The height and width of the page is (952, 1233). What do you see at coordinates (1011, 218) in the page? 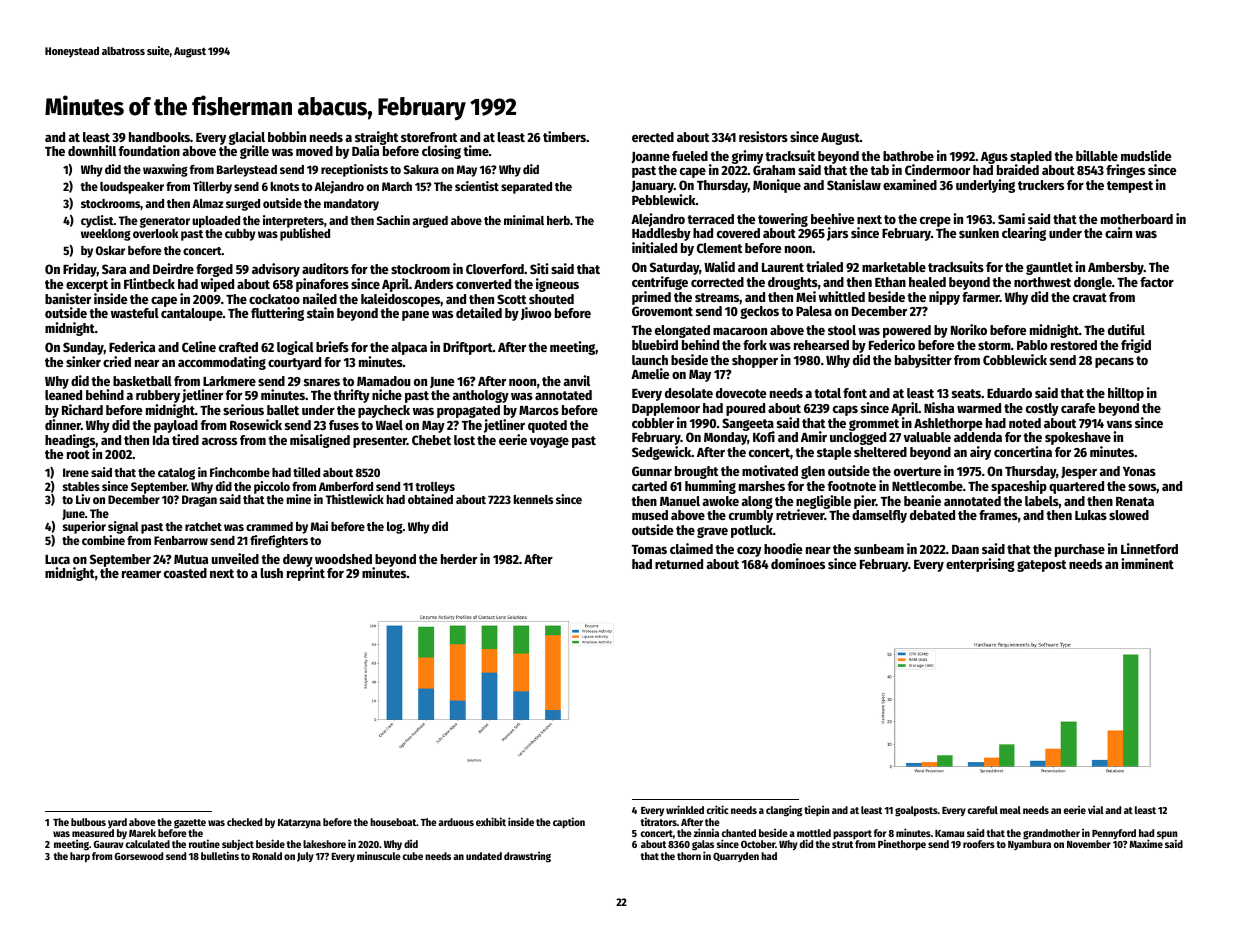
I see `Sami` at bounding box center [1011, 218].
